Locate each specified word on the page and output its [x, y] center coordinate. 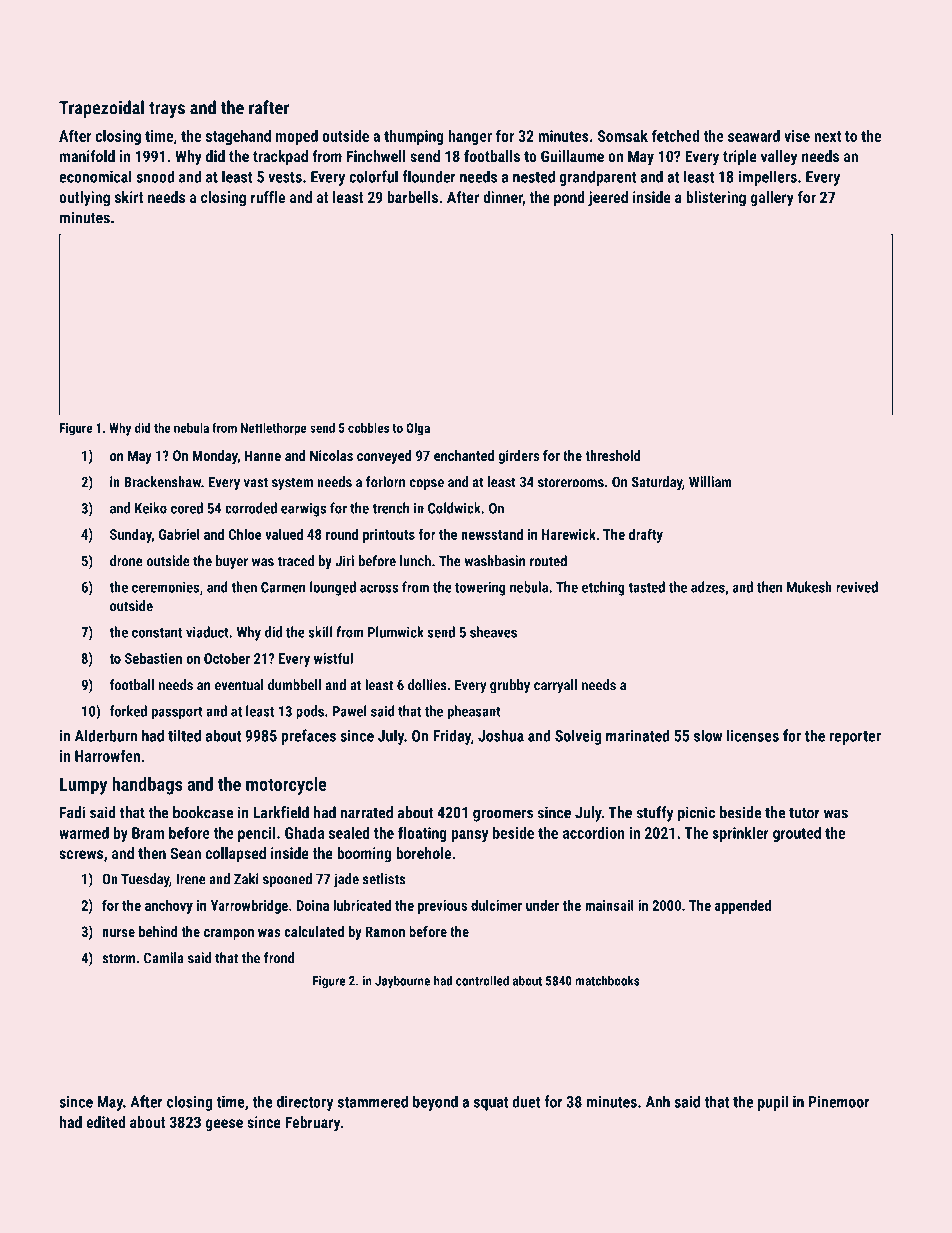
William [710, 482]
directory [305, 1103]
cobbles [368, 428]
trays [167, 110]
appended [743, 906]
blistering [716, 199]
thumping [414, 137]
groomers [503, 815]
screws [81, 854]
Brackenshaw [162, 482]
